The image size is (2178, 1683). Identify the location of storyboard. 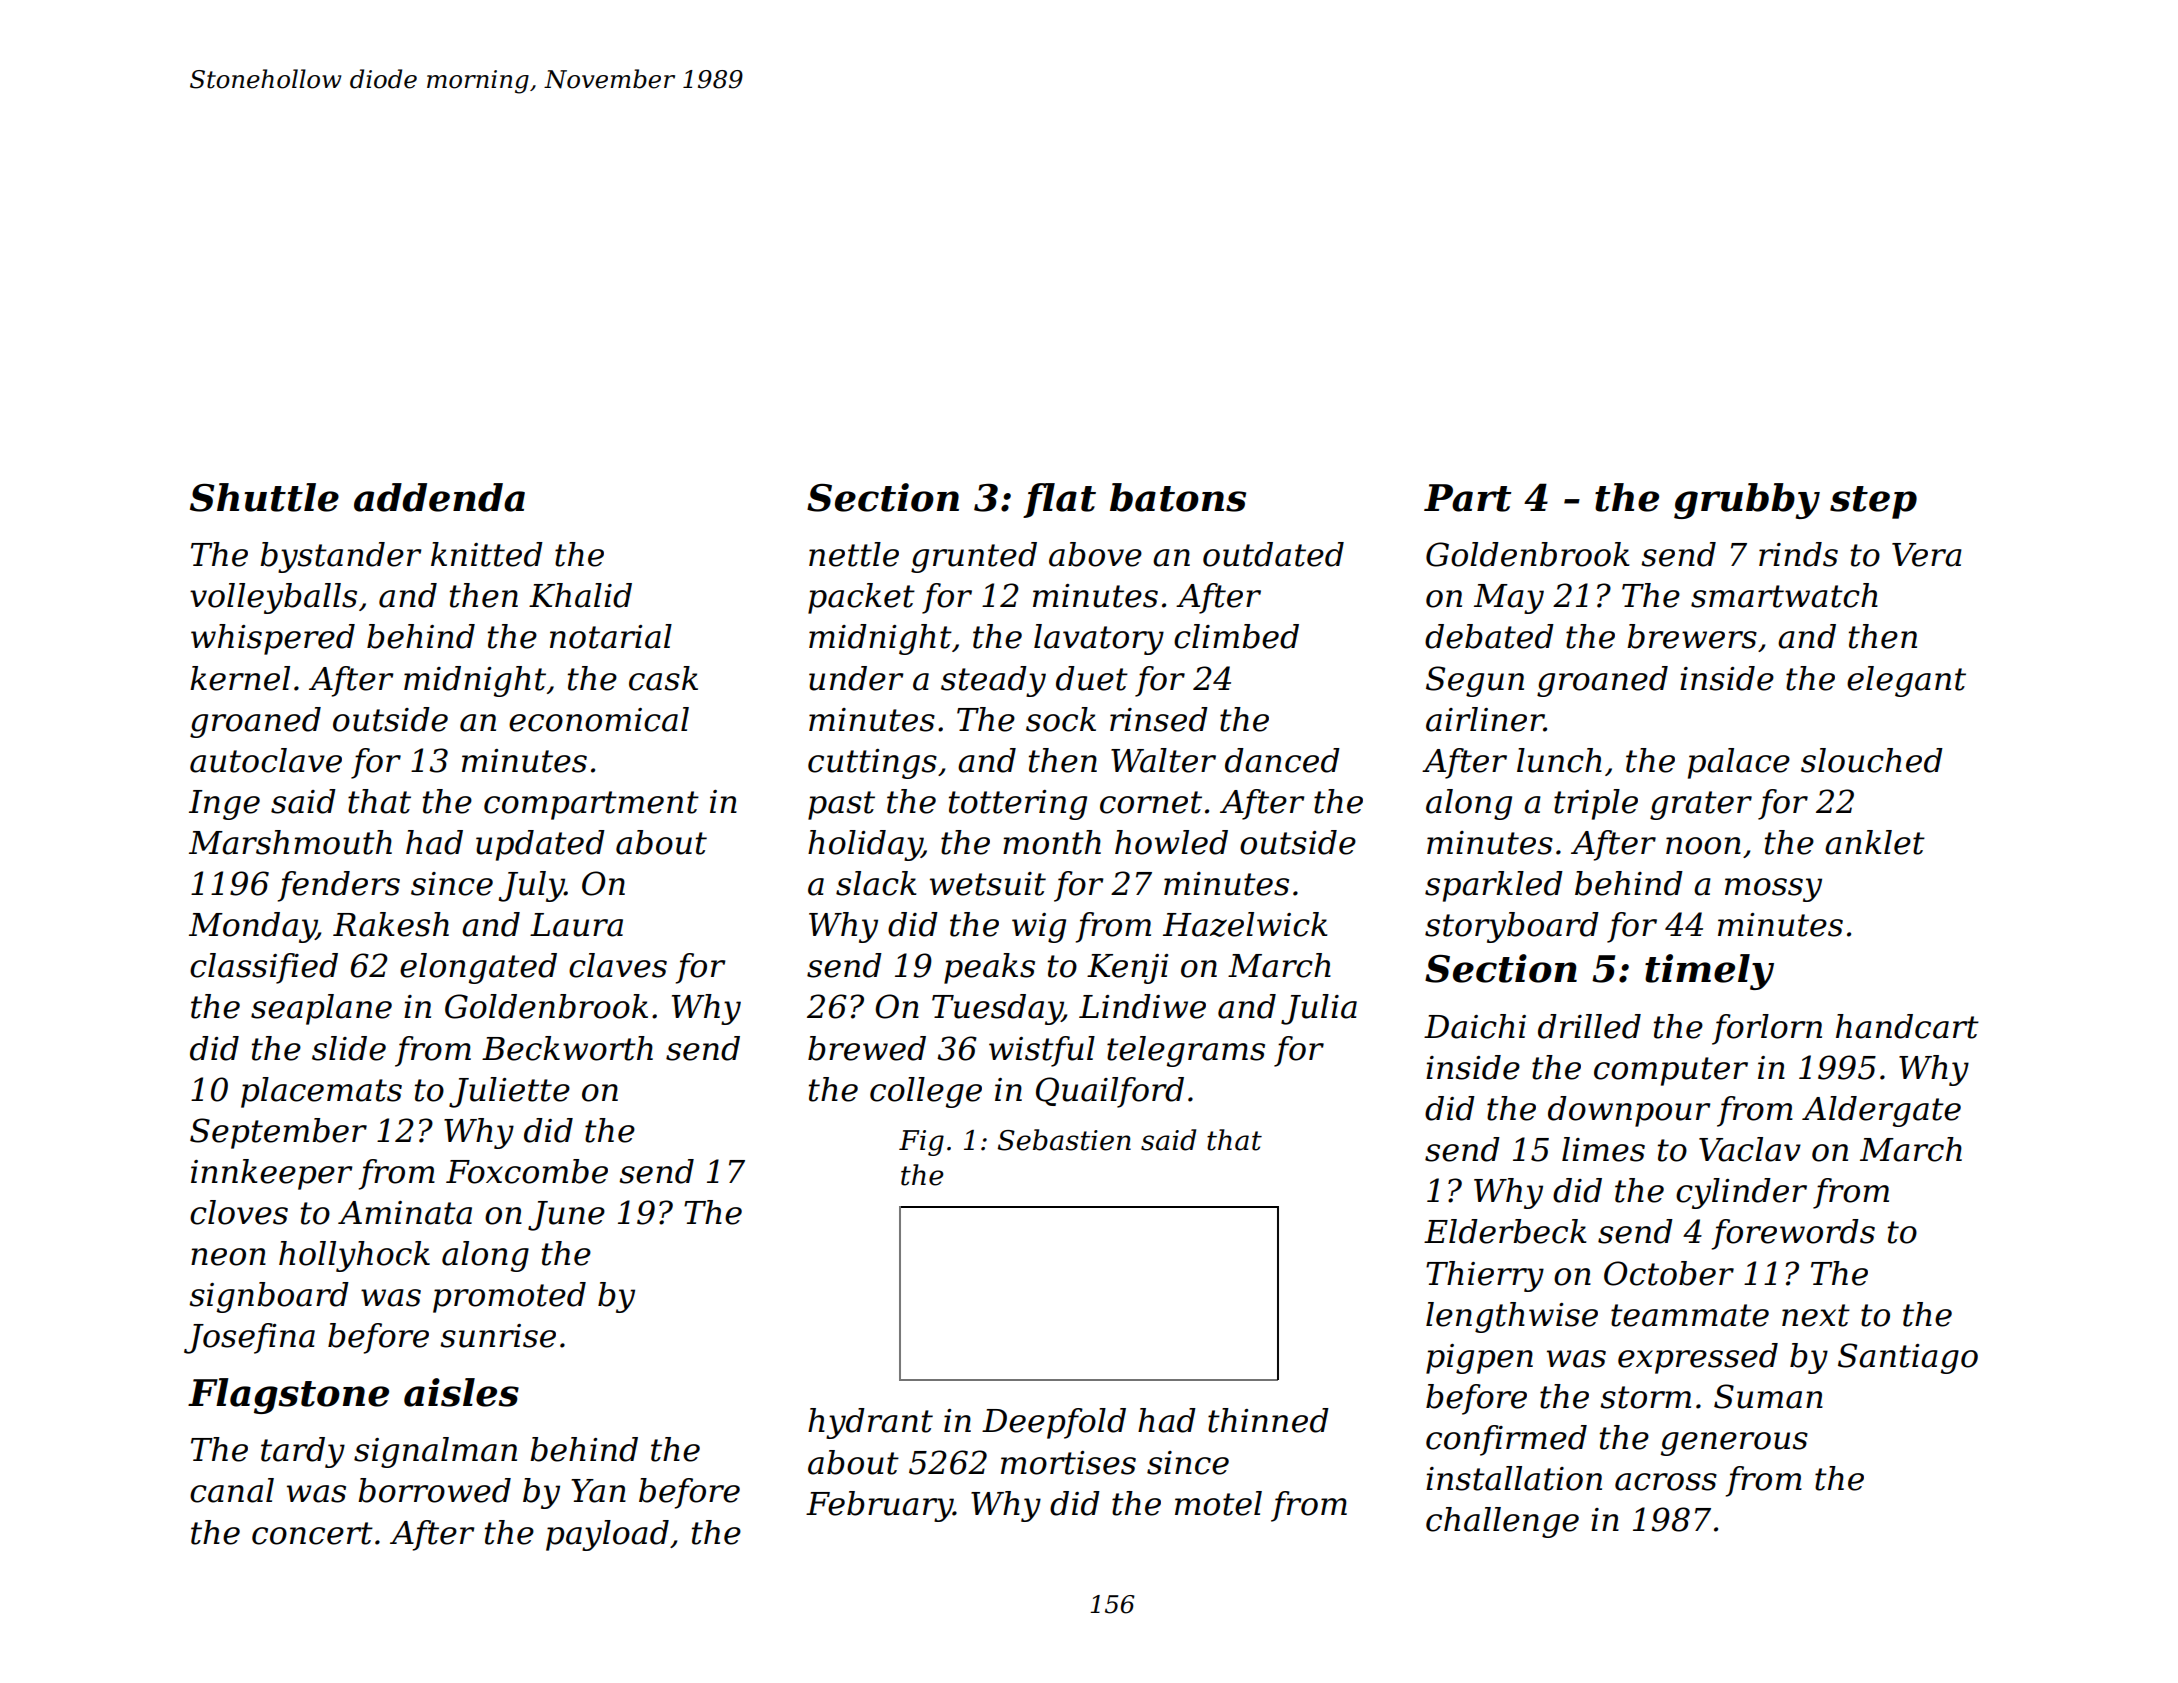
(1512, 927).
